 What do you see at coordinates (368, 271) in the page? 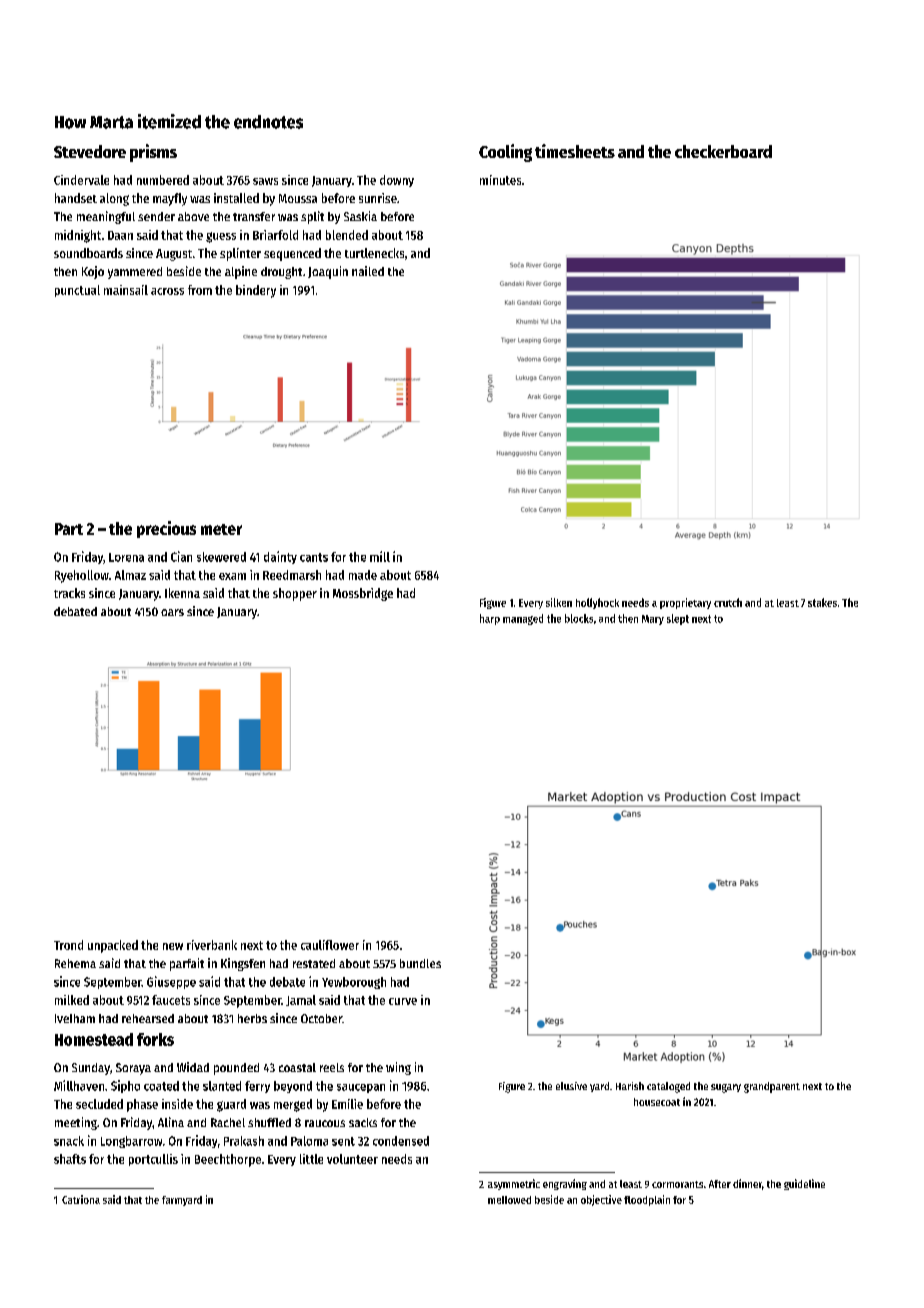
I see `nailed` at bounding box center [368, 271].
